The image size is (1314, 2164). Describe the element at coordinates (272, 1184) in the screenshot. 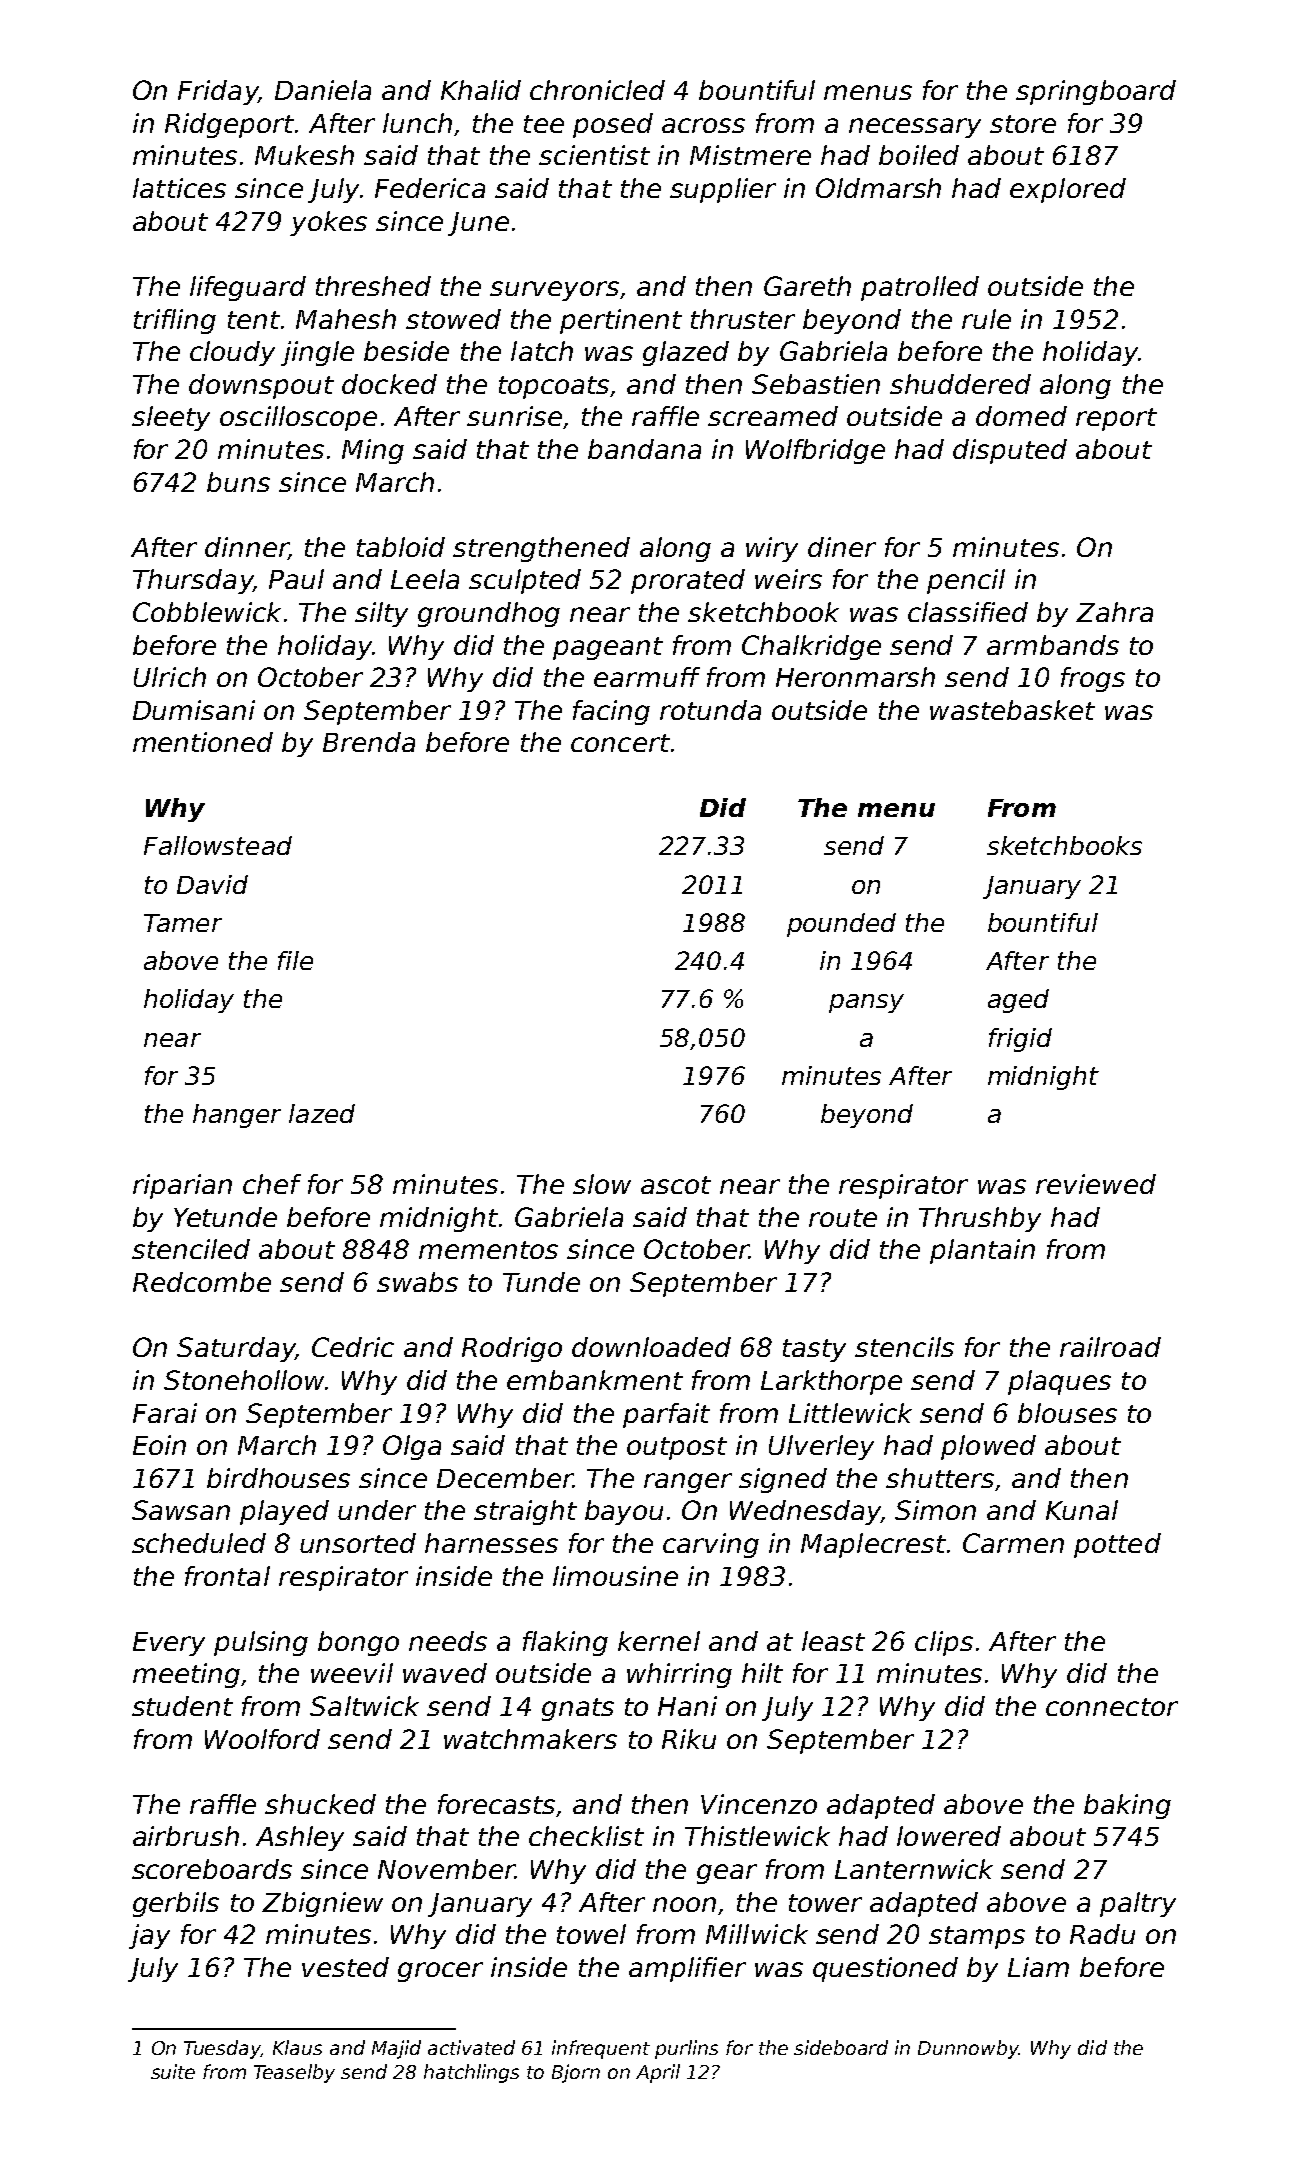

I see `chef` at that location.
